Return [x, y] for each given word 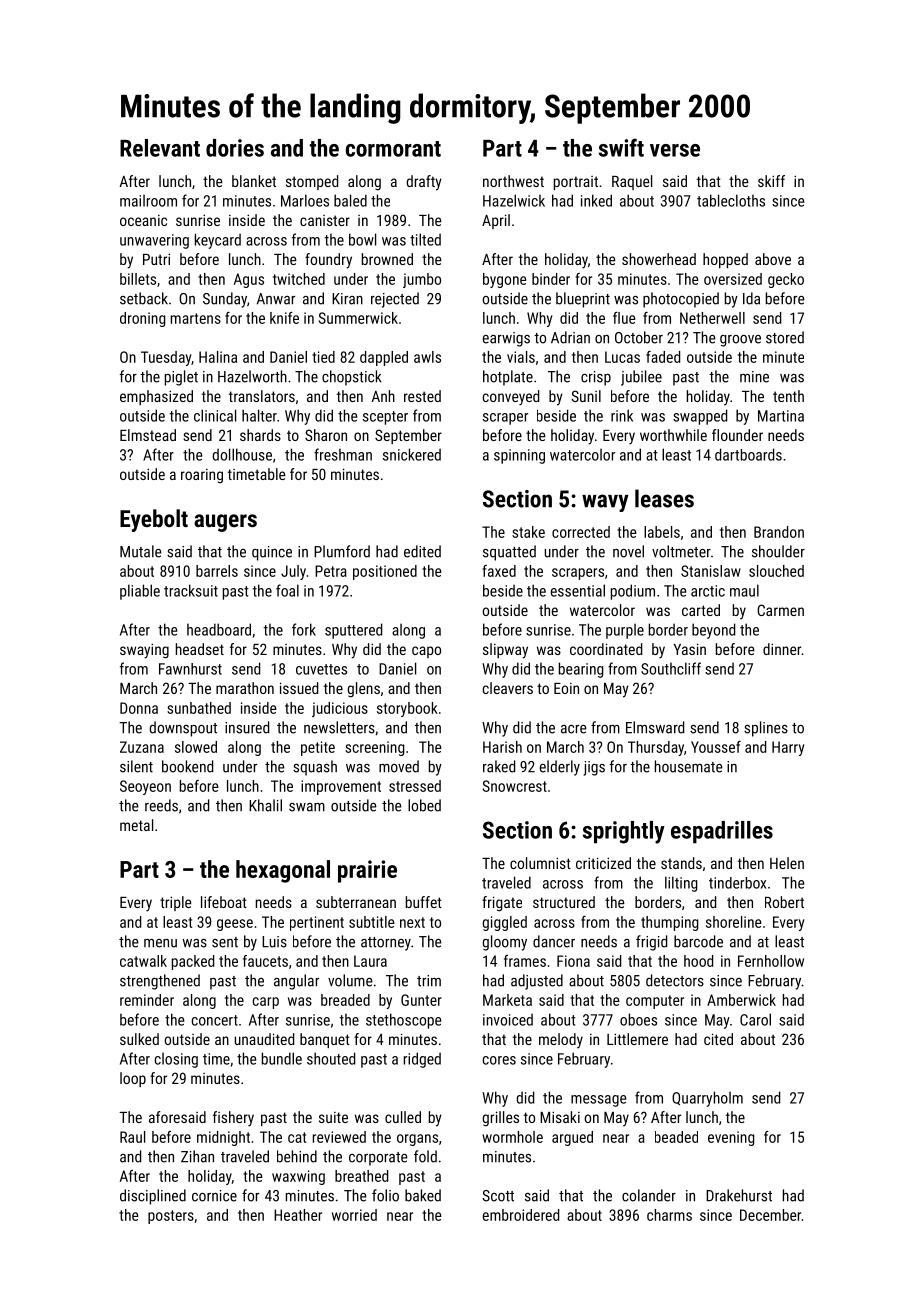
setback [144, 298]
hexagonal [283, 871]
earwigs [506, 339]
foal [287, 590]
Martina [781, 416]
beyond [713, 631]
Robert [784, 902]
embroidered [521, 1215]
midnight [223, 1138]
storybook [407, 709]
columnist [540, 863]
